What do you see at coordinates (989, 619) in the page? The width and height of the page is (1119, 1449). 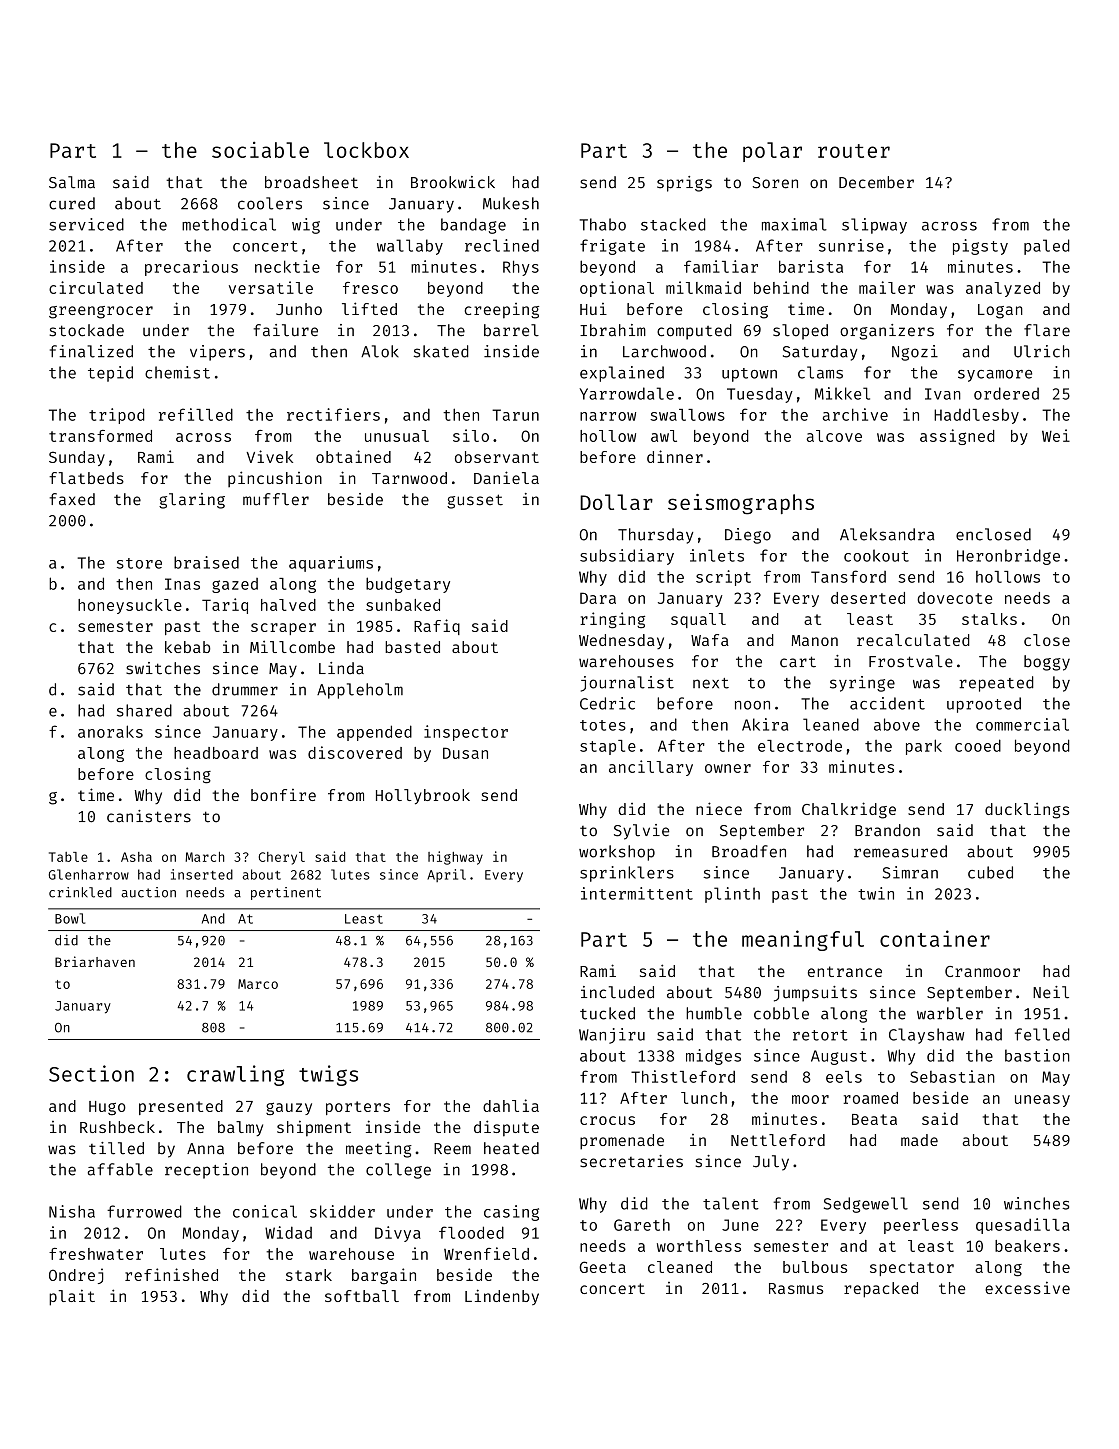 I see `stalks` at bounding box center [989, 619].
